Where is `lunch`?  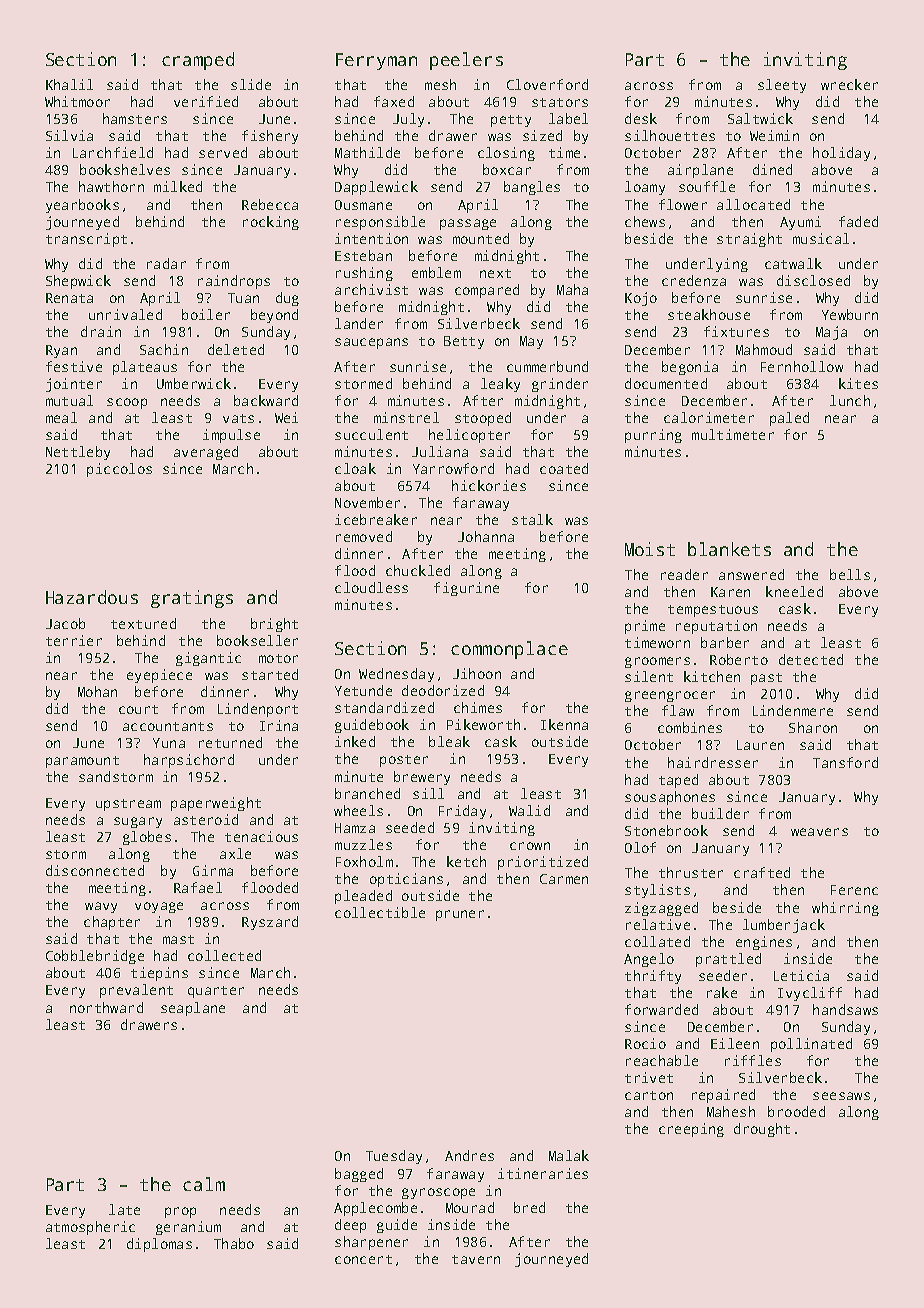
lunch is located at coordinates (850, 400).
